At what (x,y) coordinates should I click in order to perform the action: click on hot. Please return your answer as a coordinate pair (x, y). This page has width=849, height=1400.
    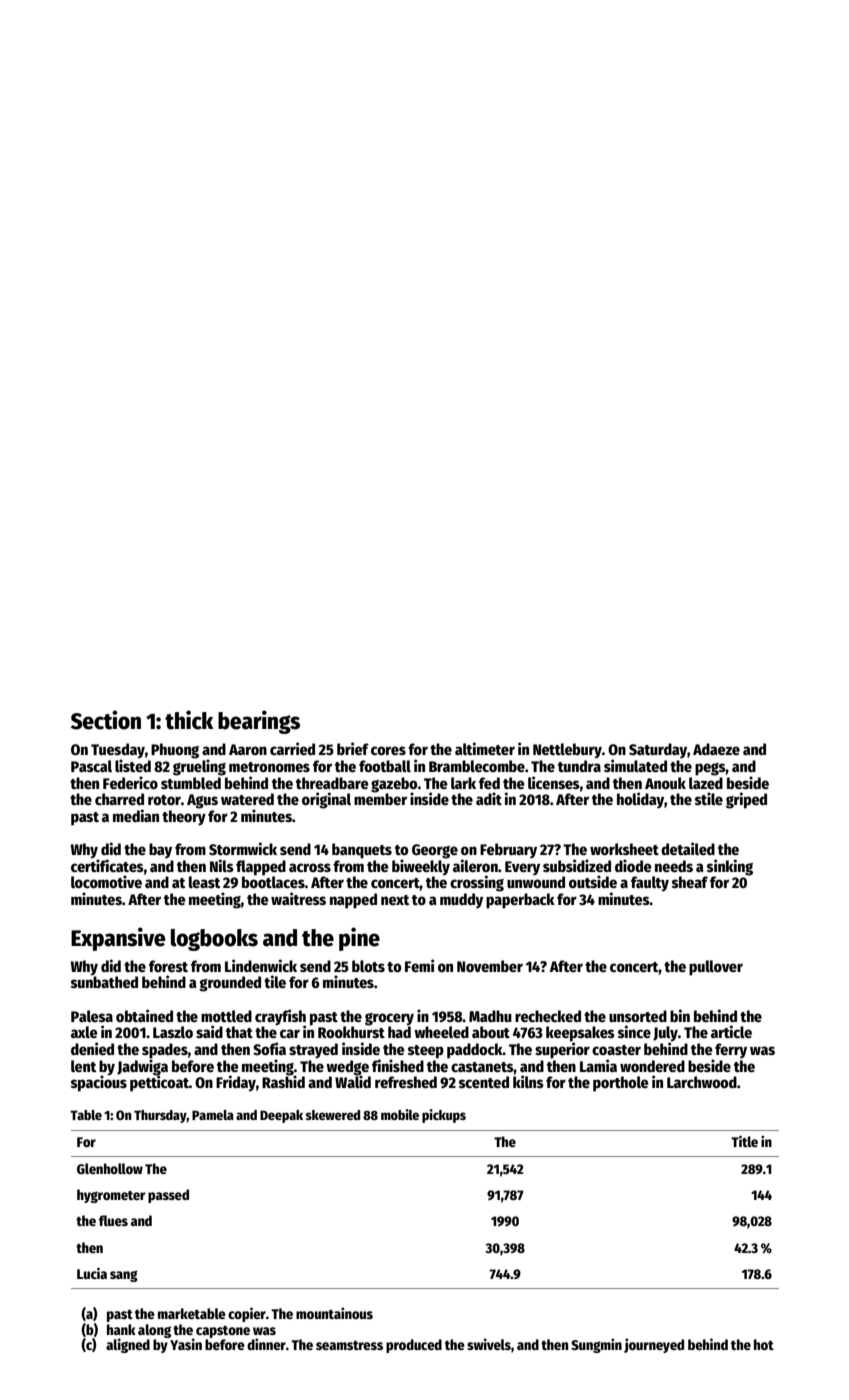
    Looking at the image, I should click on (764, 1344).
